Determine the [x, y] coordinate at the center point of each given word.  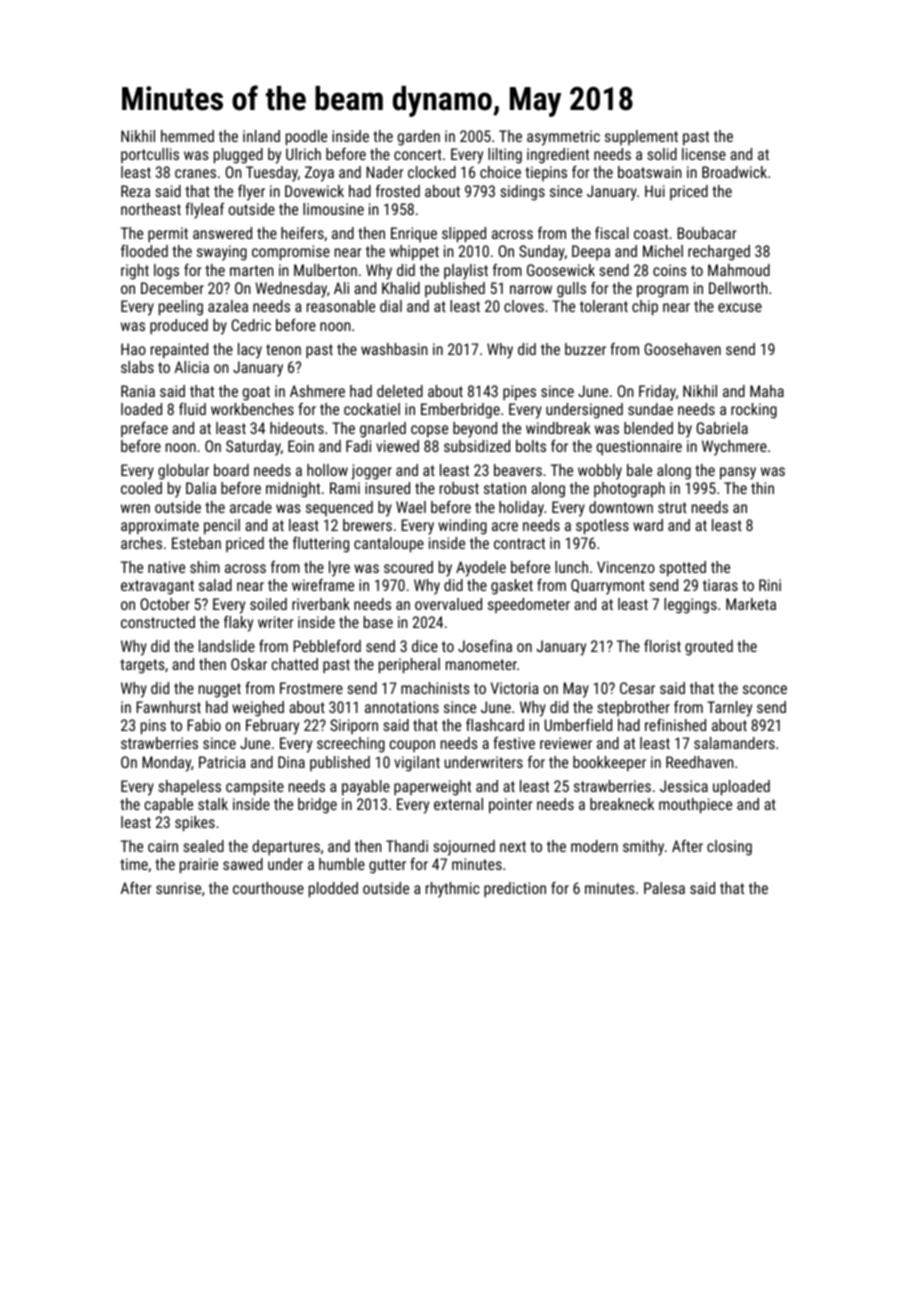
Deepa [591, 252]
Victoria [515, 688]
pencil [222, 527]
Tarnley [729, 709]
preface [144, 429]
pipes [519, 393]
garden [419, 138]
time [134, 864]
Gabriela [722, 428]
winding [462, 527]
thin [762, 488]
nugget [220, 690]
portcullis [150, 155]
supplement [641, 137]
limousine [333, 209]
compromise [291, 253]
